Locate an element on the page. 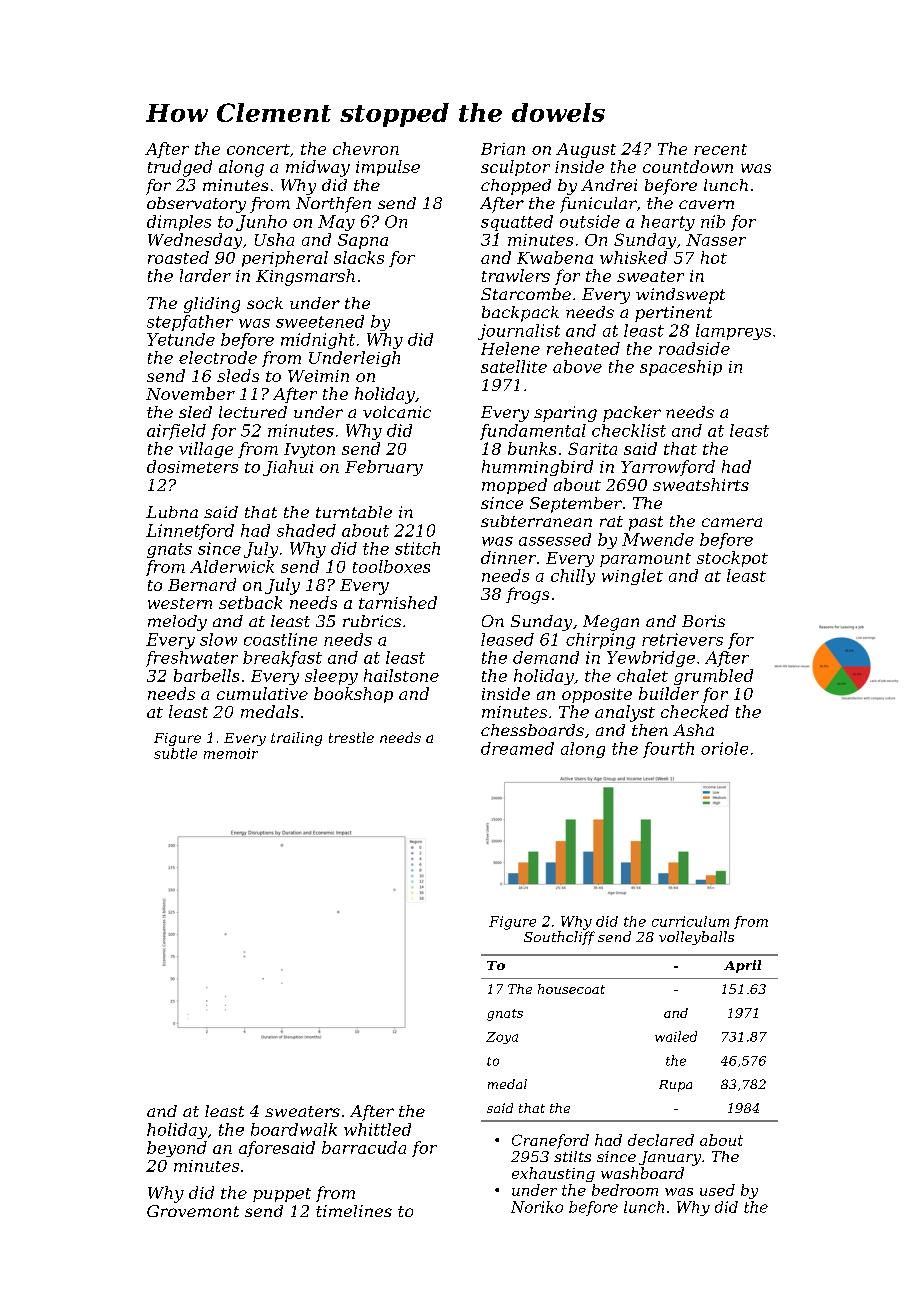  roasted is located at coordinates (178, 257).
